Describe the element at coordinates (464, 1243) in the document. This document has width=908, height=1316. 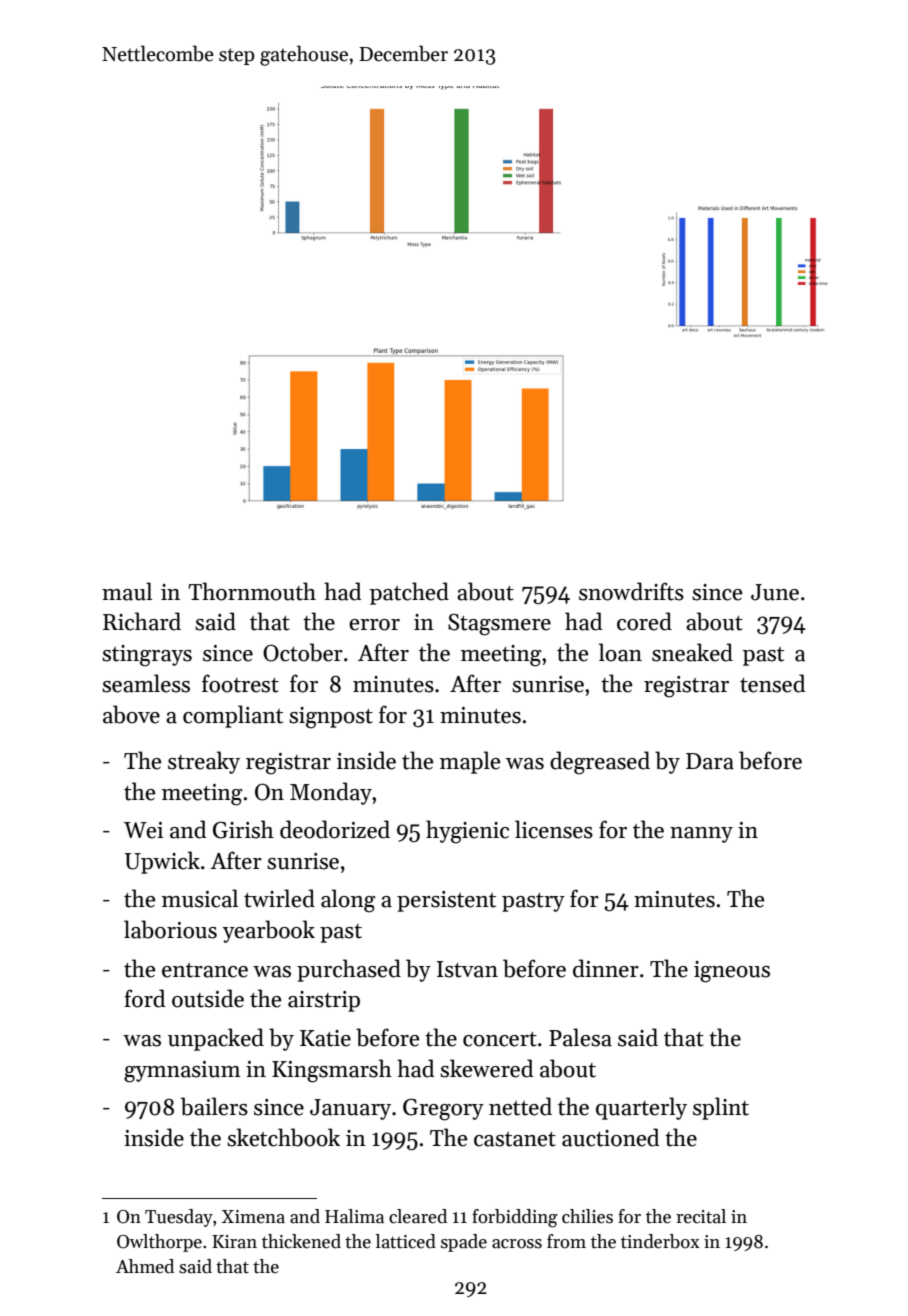
I see `spade` at that location.
